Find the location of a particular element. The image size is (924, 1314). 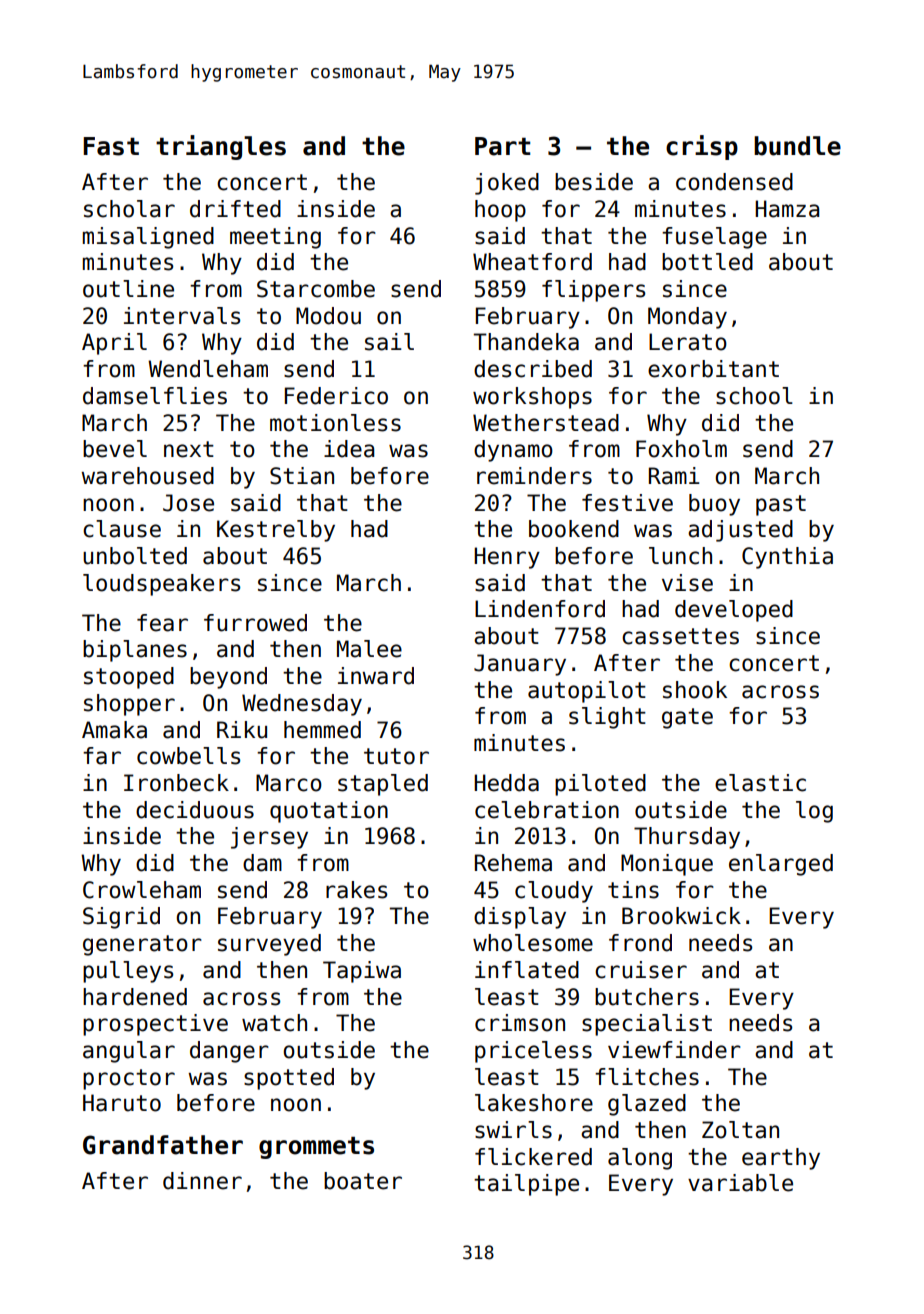

log is located at coordinates (814, 812).
